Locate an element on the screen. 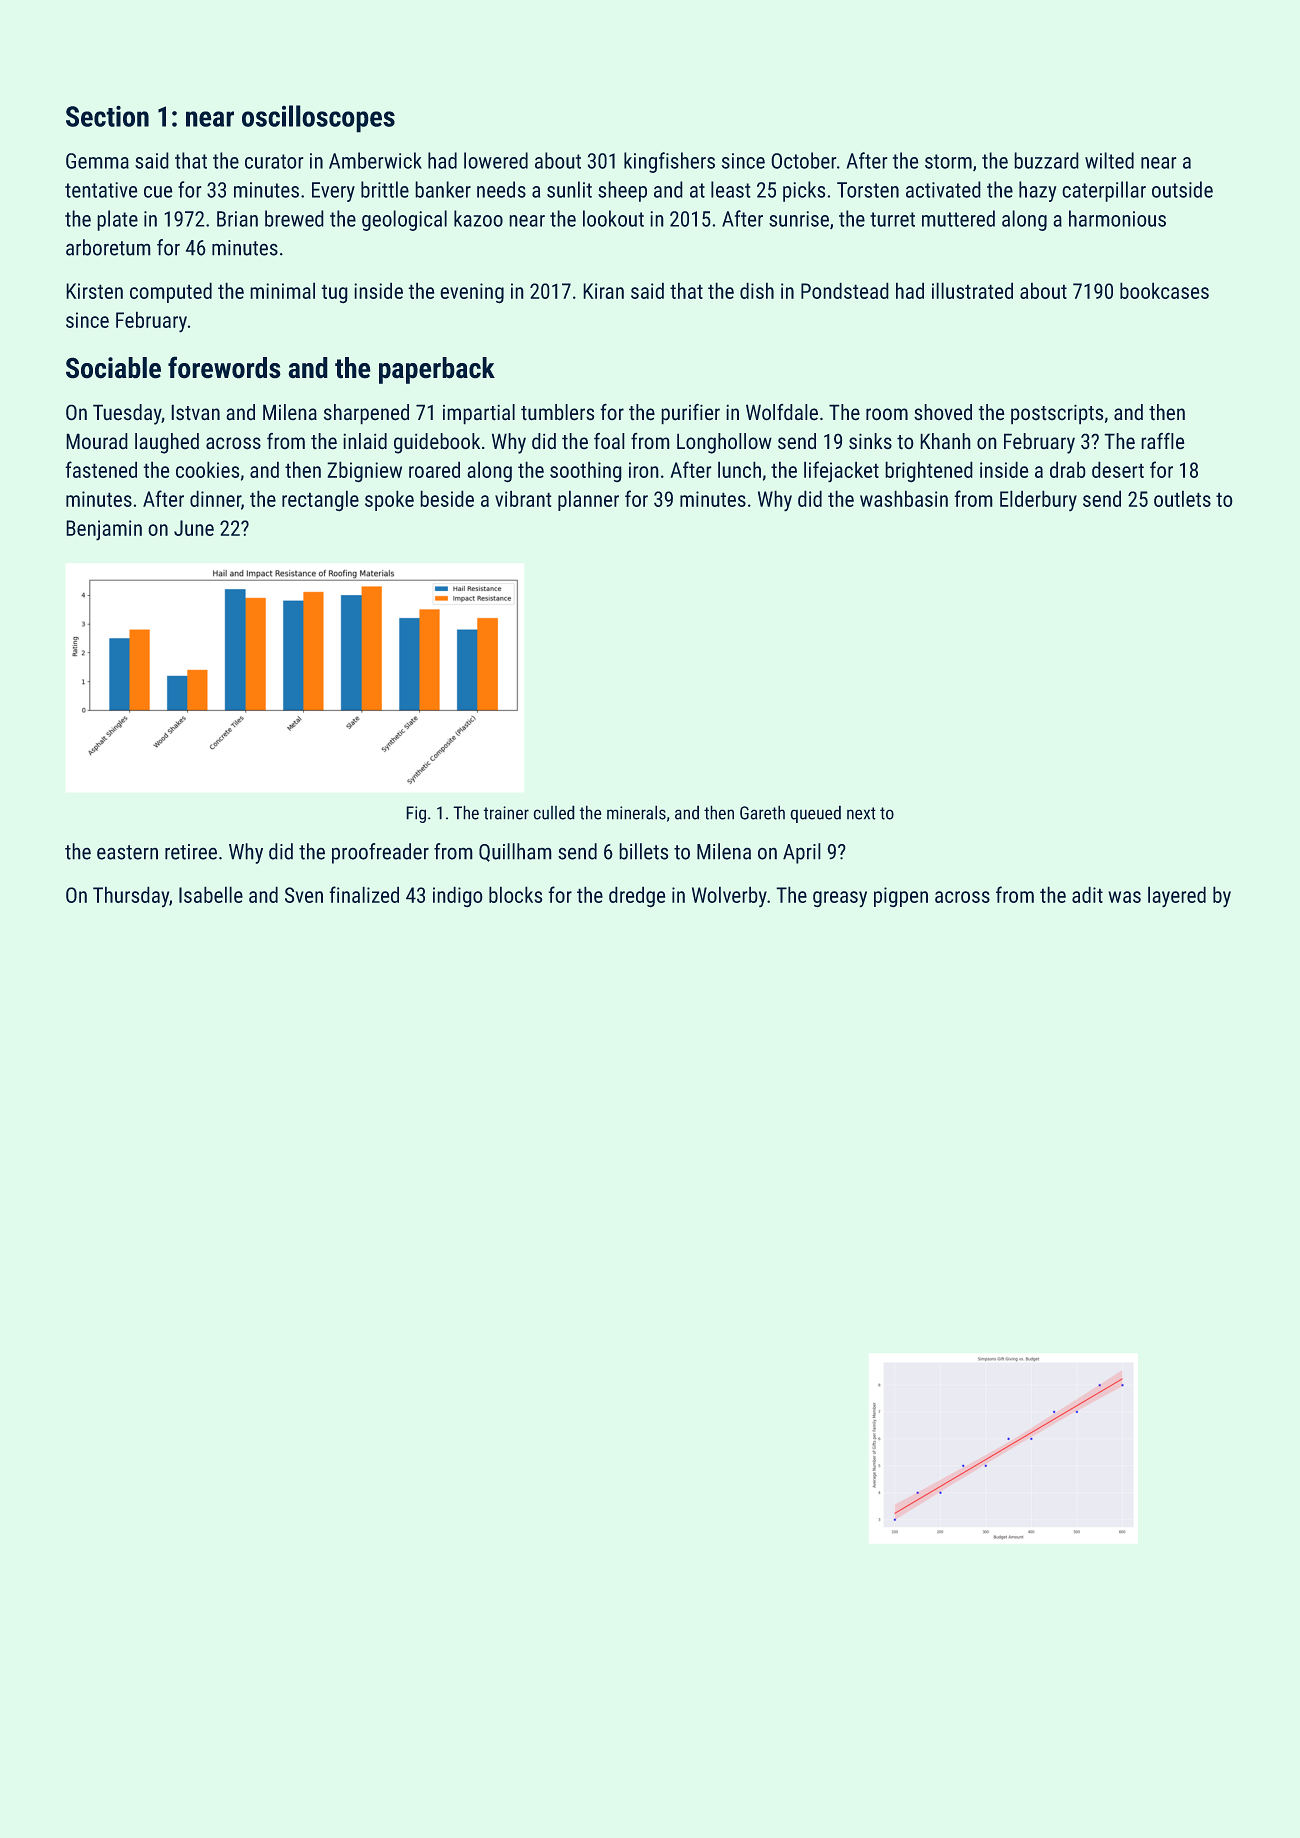 Image resolution: width=1300 pixels, height=1838 pixels. planner is located at coordinates (588, 500).
